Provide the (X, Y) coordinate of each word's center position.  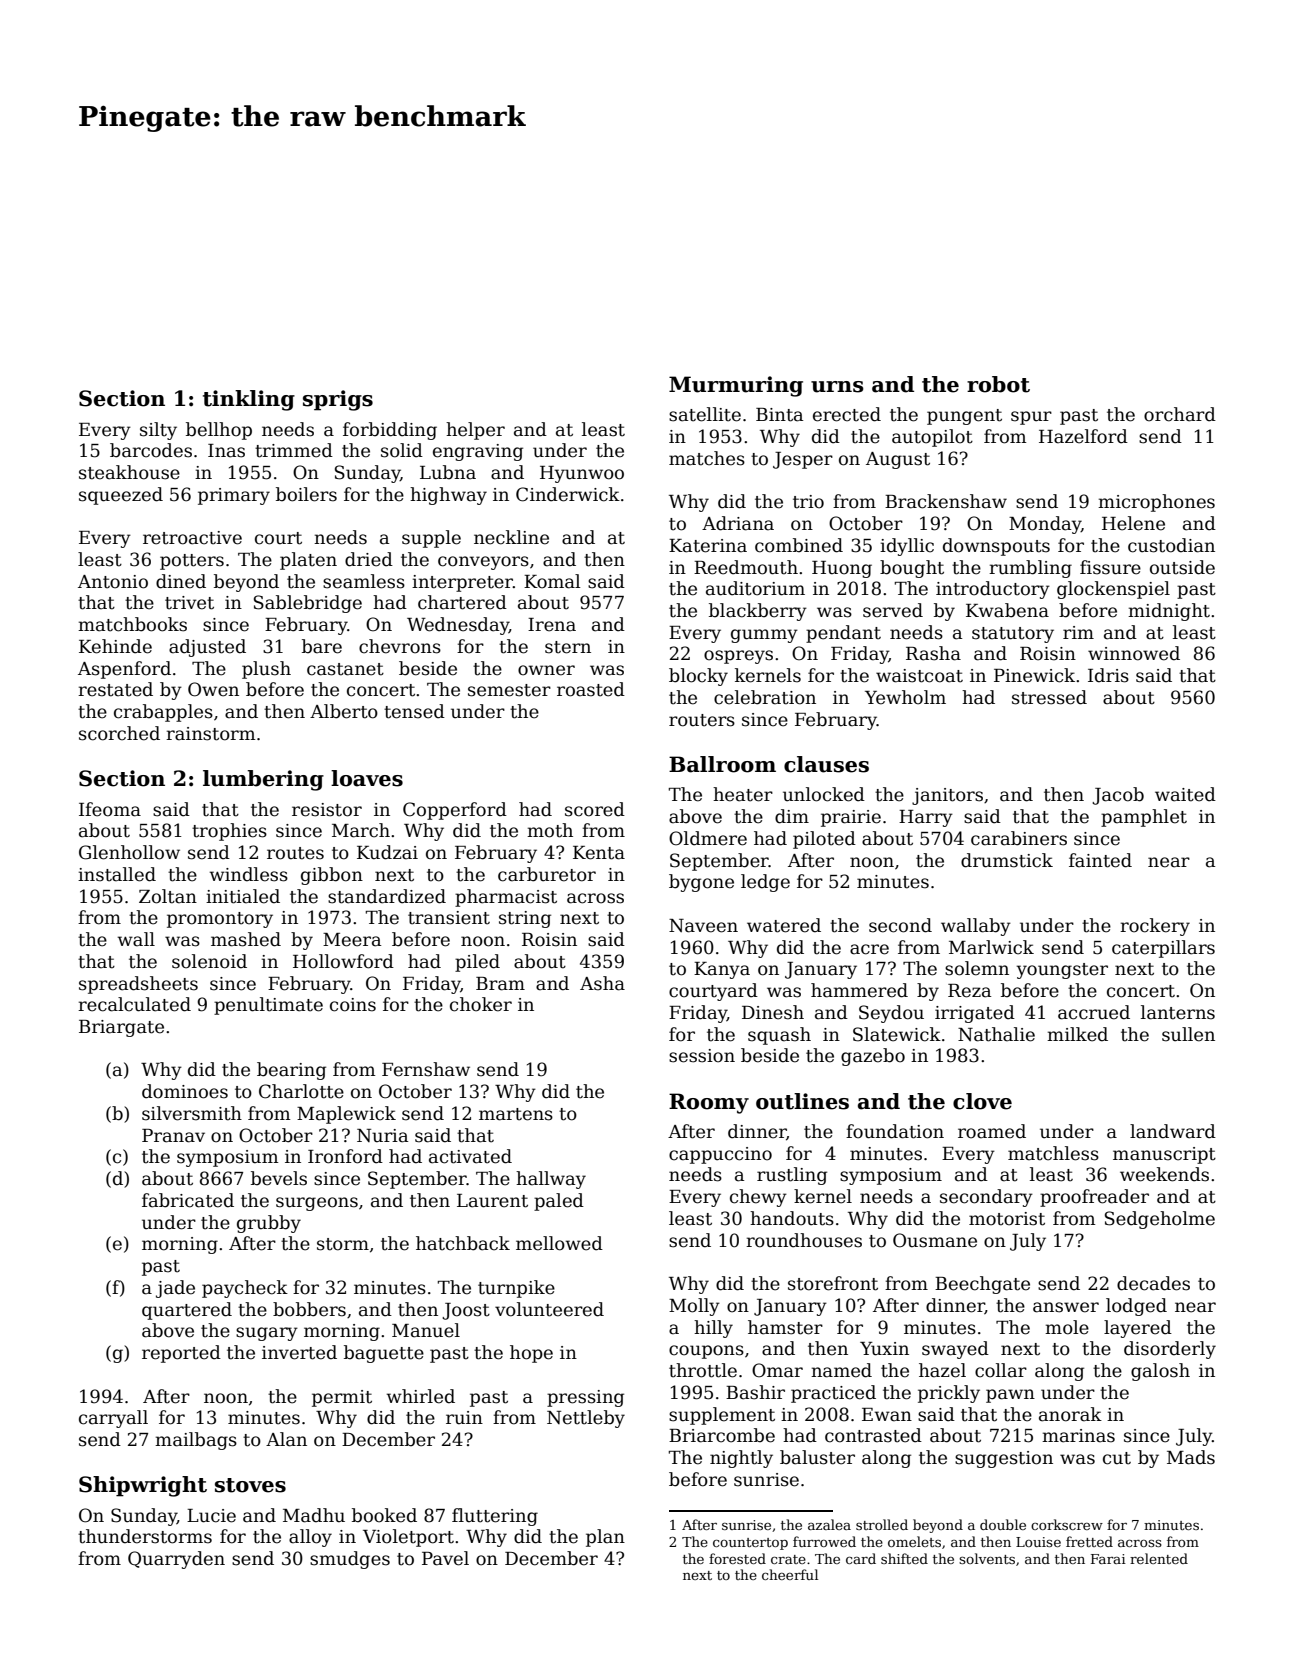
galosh (1160, 1372)
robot (998, 384)
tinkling (249, 400)
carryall (113, 1419)
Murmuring (736, 386)
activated (470, 1156)
